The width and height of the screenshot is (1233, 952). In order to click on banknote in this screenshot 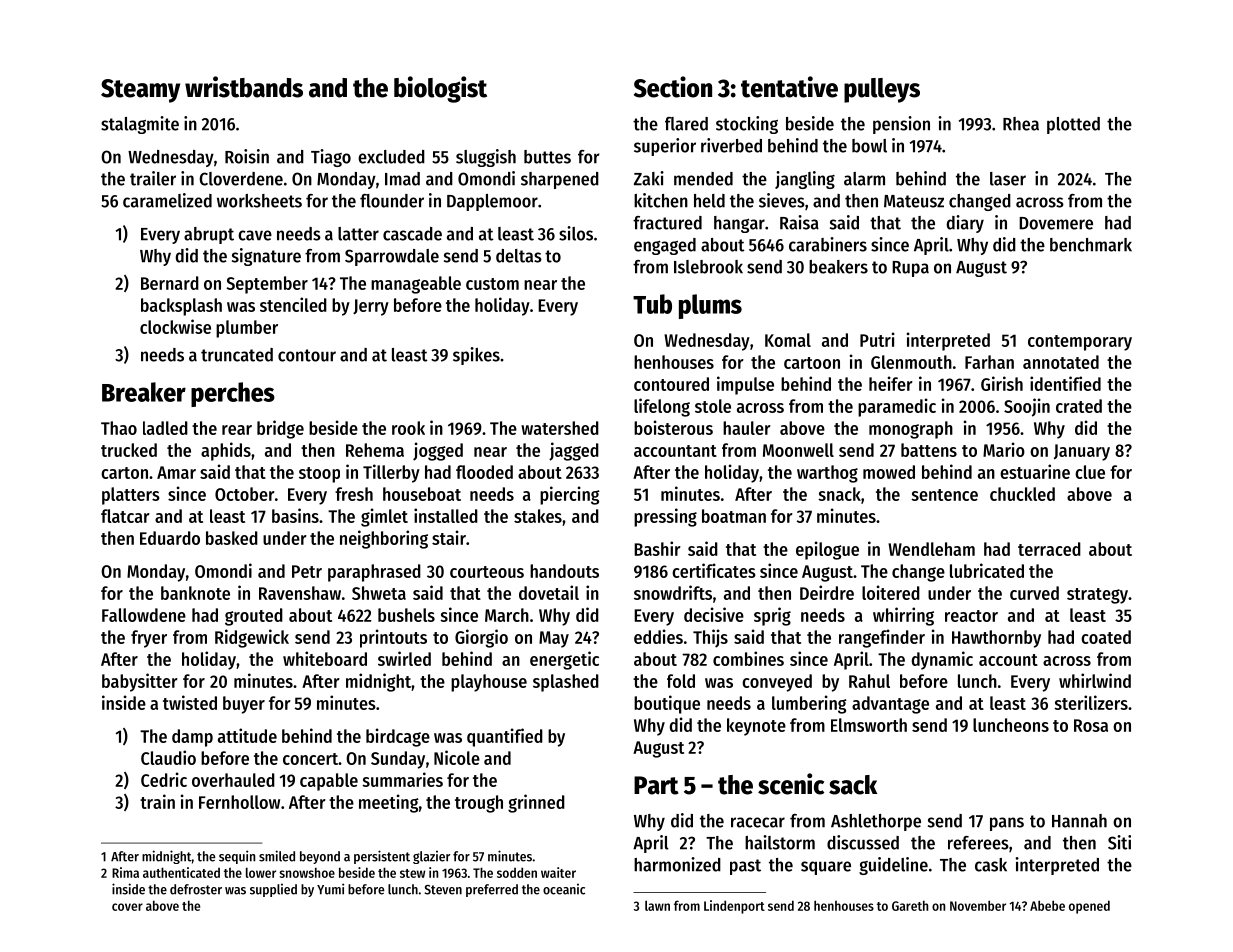, I will do `click(195, 593)`.
